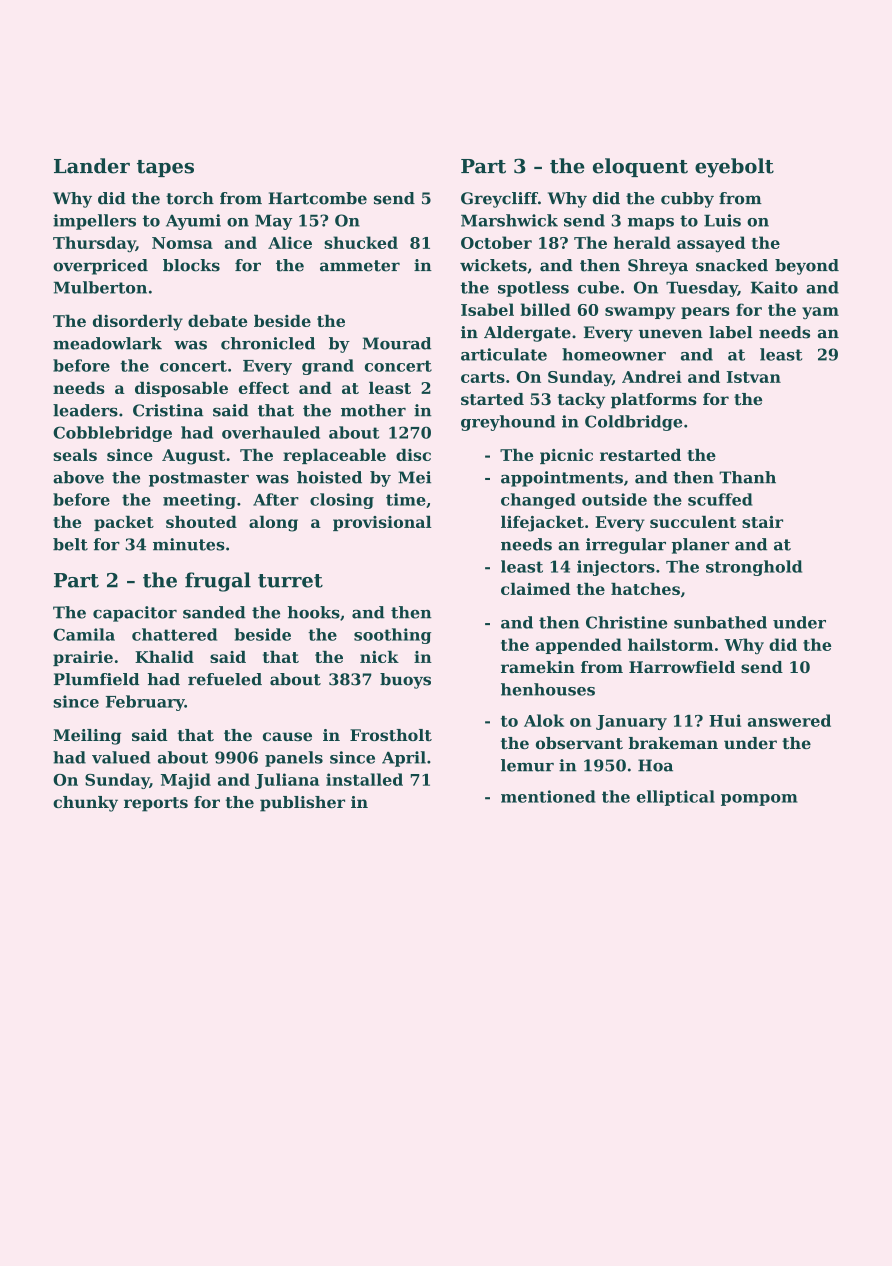 The height and width of the page is (1266, 892). I want to click on pompom, so click(759, 800).
